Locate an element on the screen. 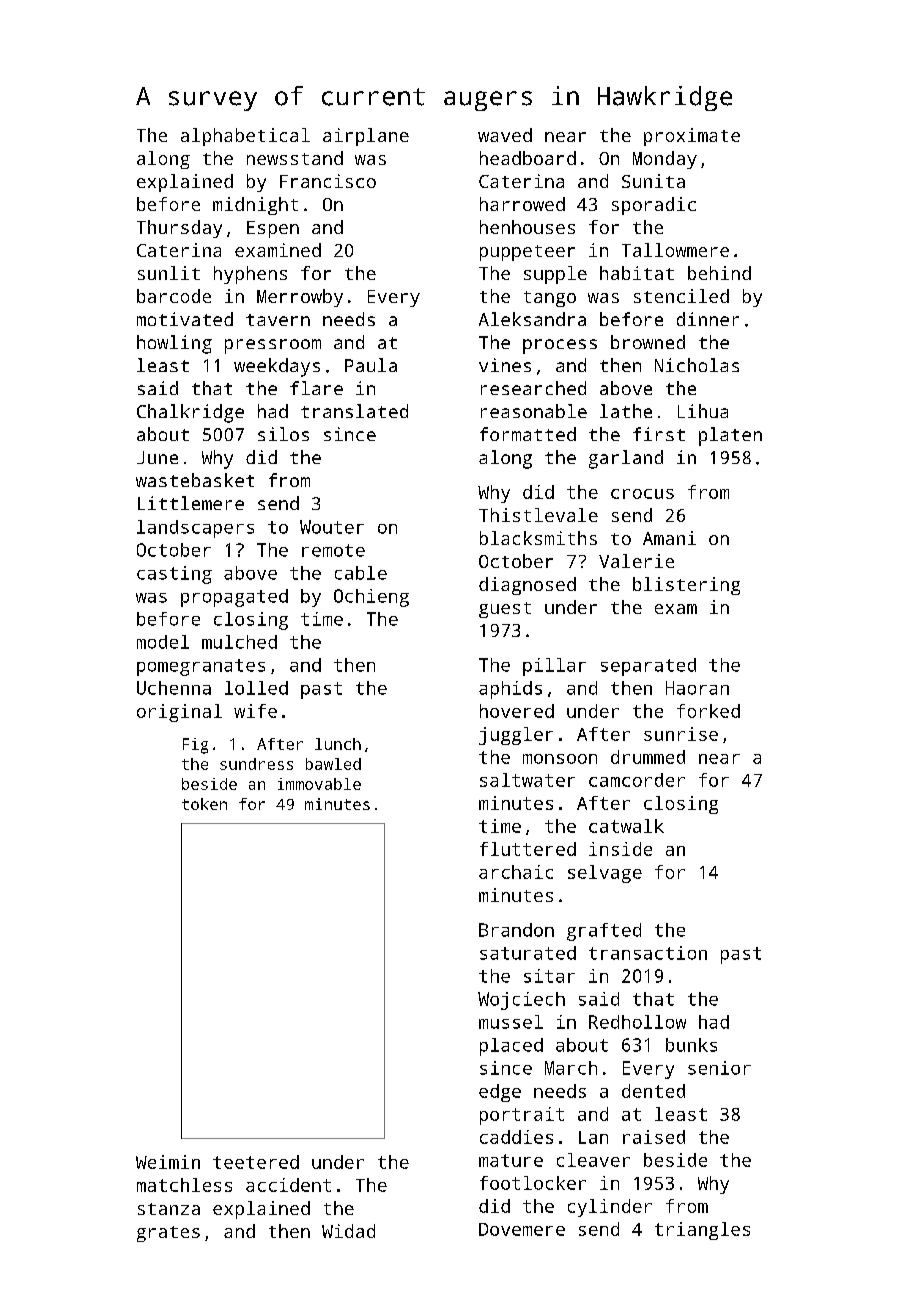 The image size is (908, 1316). teetered is located at coordinates (256, 1162).
